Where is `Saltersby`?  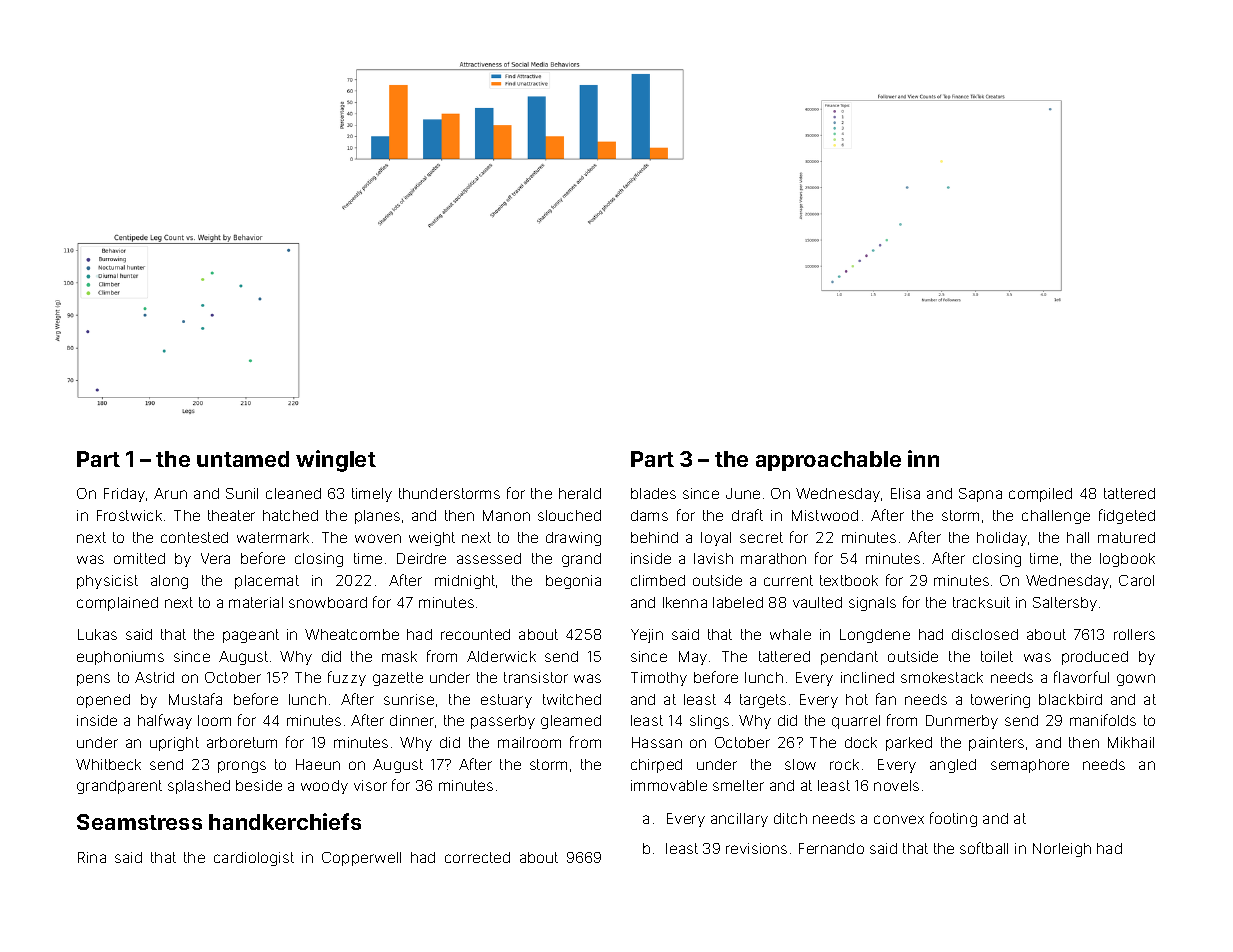
Saltersby is located at coordinates (1065, 604).
